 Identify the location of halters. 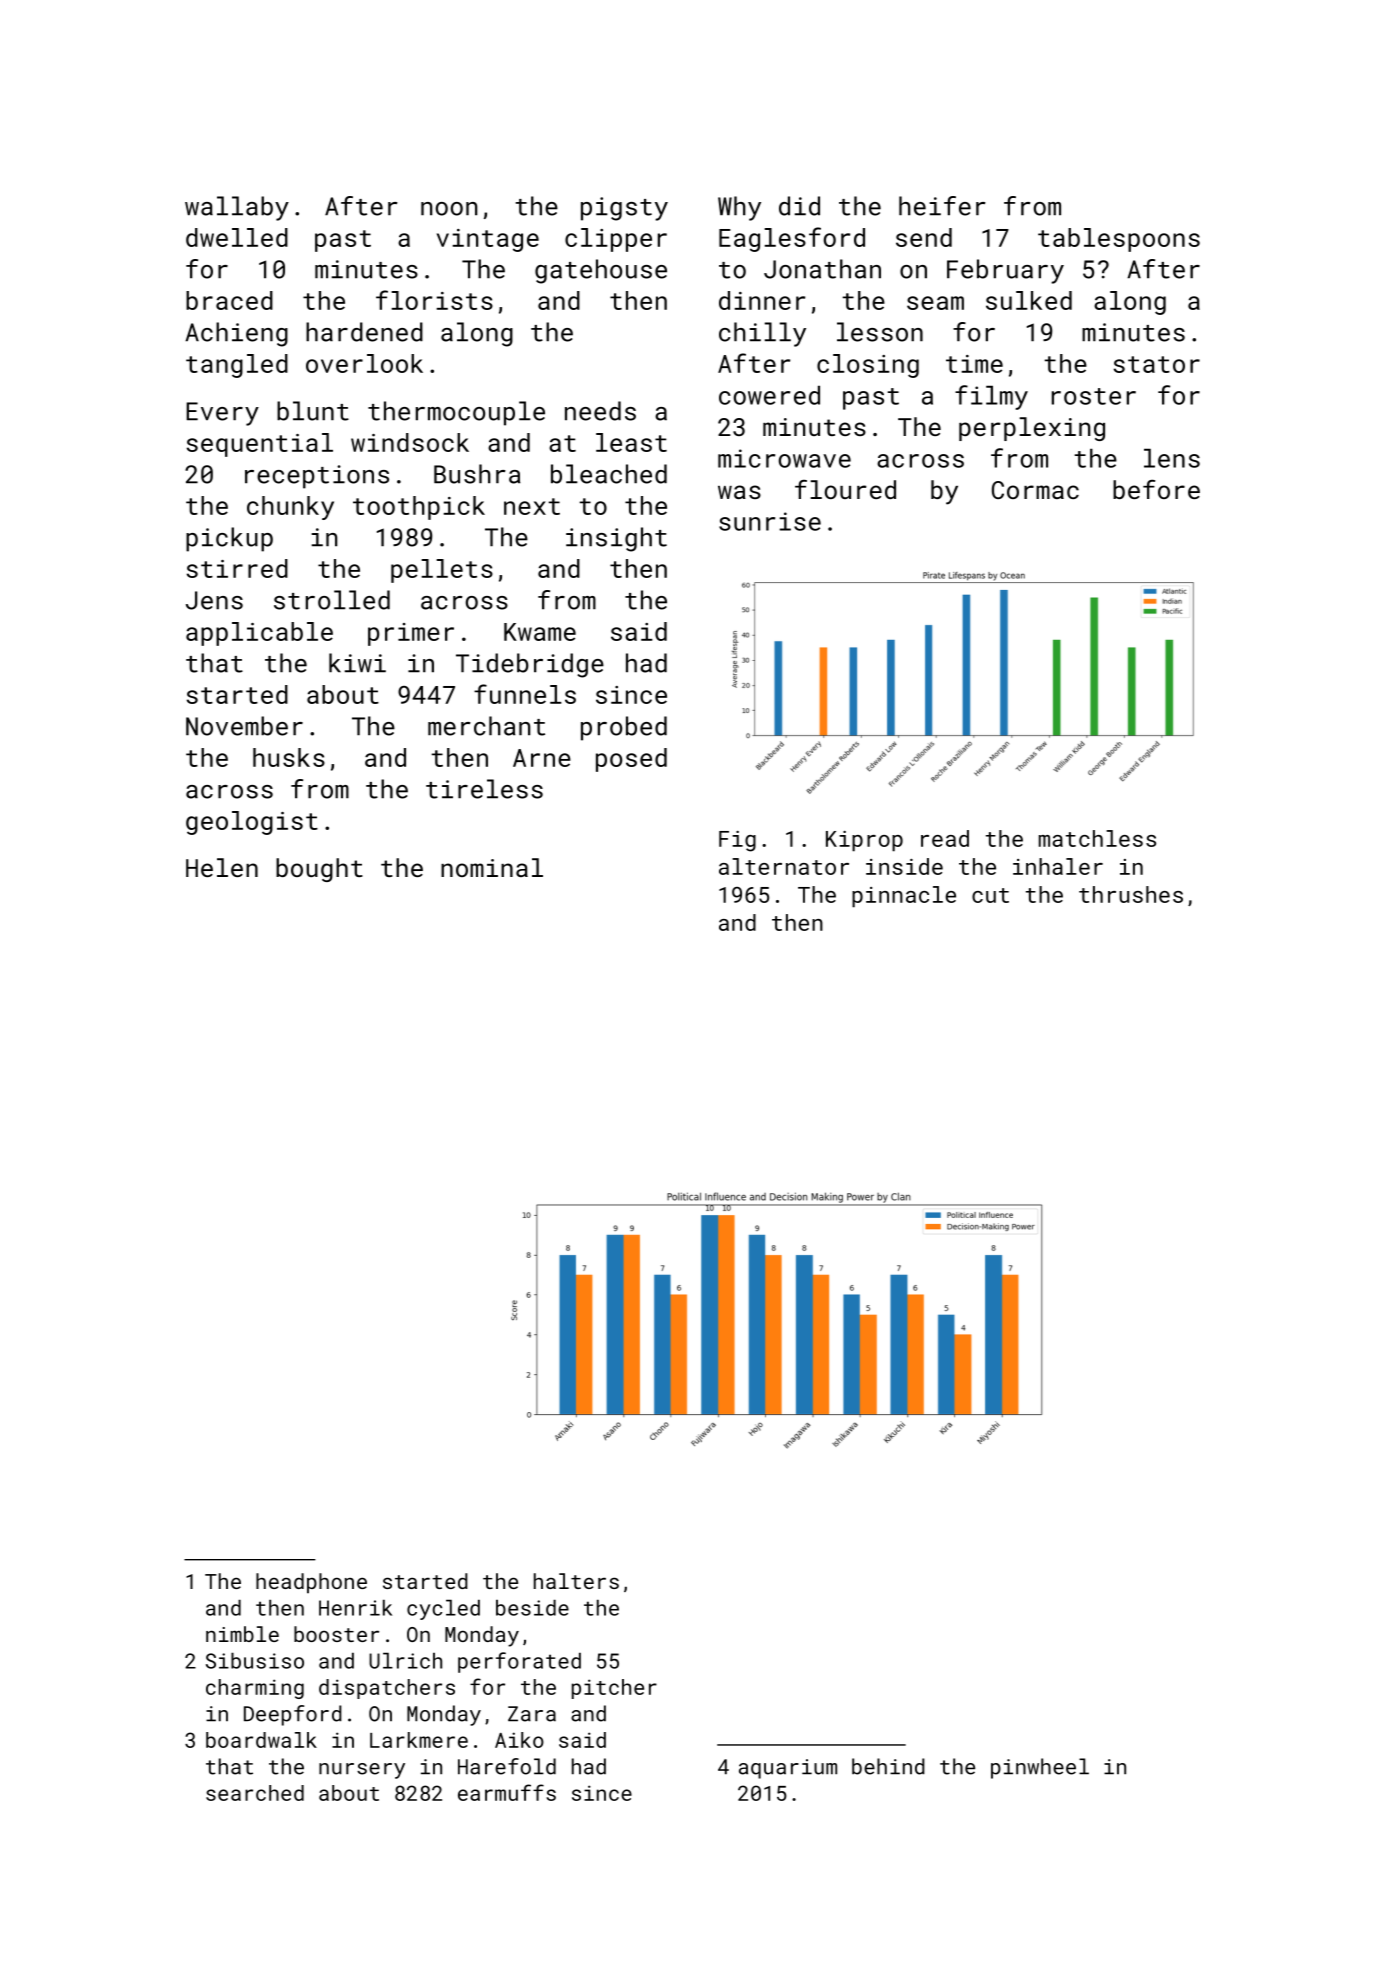
(576, 1581).
